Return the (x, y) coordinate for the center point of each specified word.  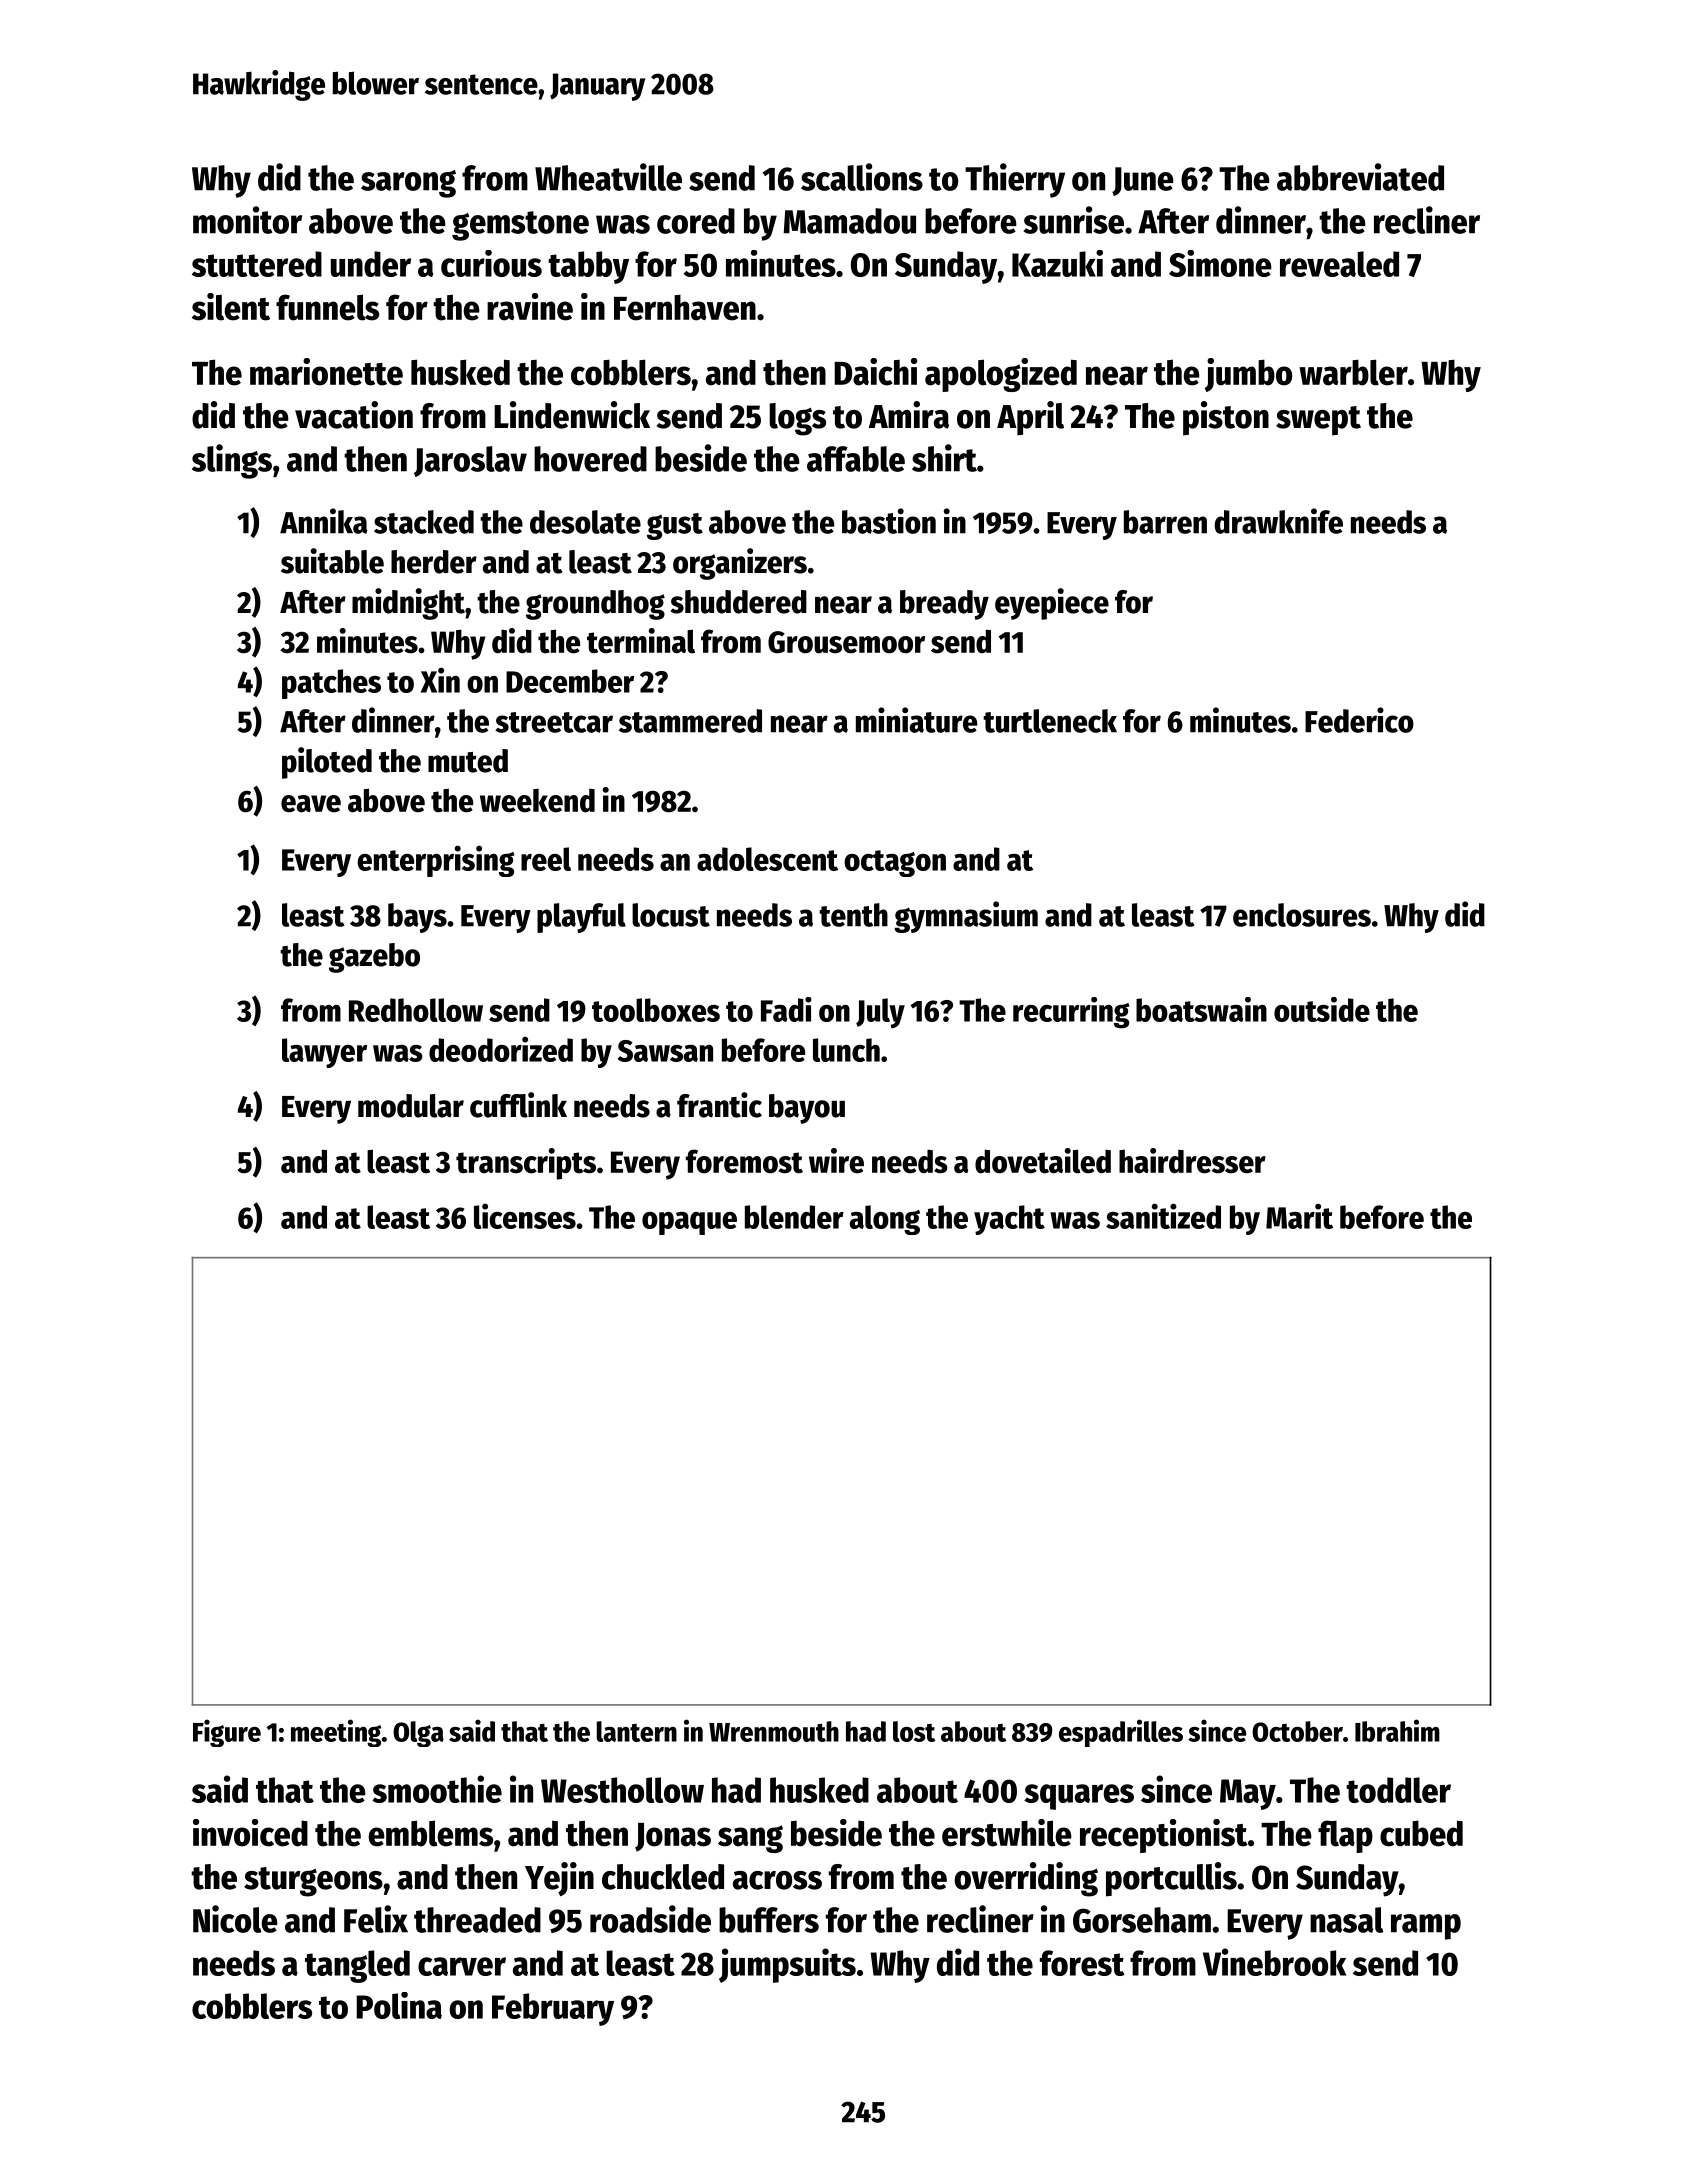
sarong (408, 184)
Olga (418, 1734)
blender (794, 1217)
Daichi (875, 372)
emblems (430, 1833)
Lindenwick (572, 415)
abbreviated (1360, 177)
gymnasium (966, 917)
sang (750, 1839)
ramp (1426, 1927)
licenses (525, 1216)
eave (311, 804)
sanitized (1163, 1216)
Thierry (1015, 180)
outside (1322, 1009)
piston (1226, 418)
